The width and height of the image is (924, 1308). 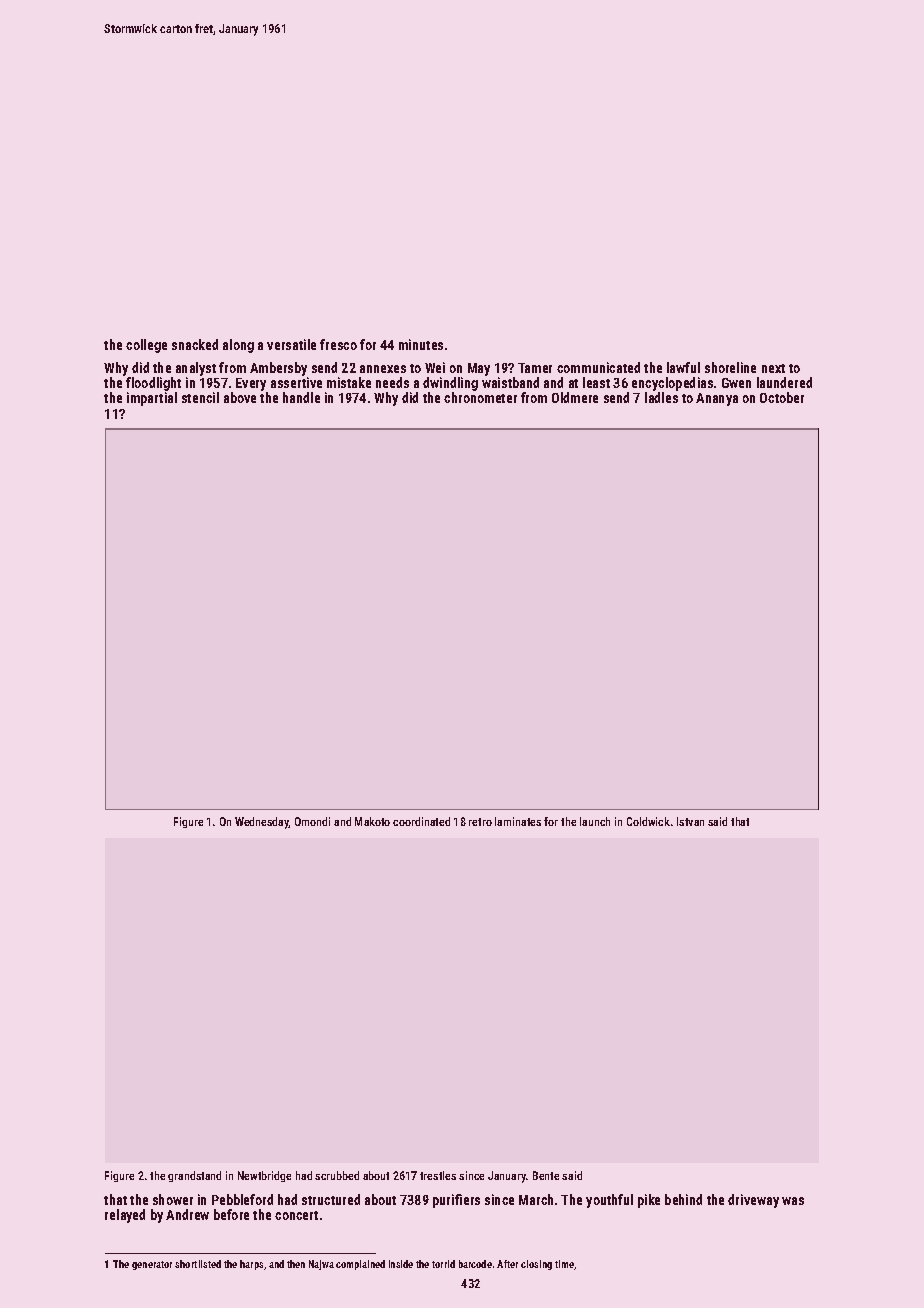 I want to click on next, so click(x=773, y=368).
